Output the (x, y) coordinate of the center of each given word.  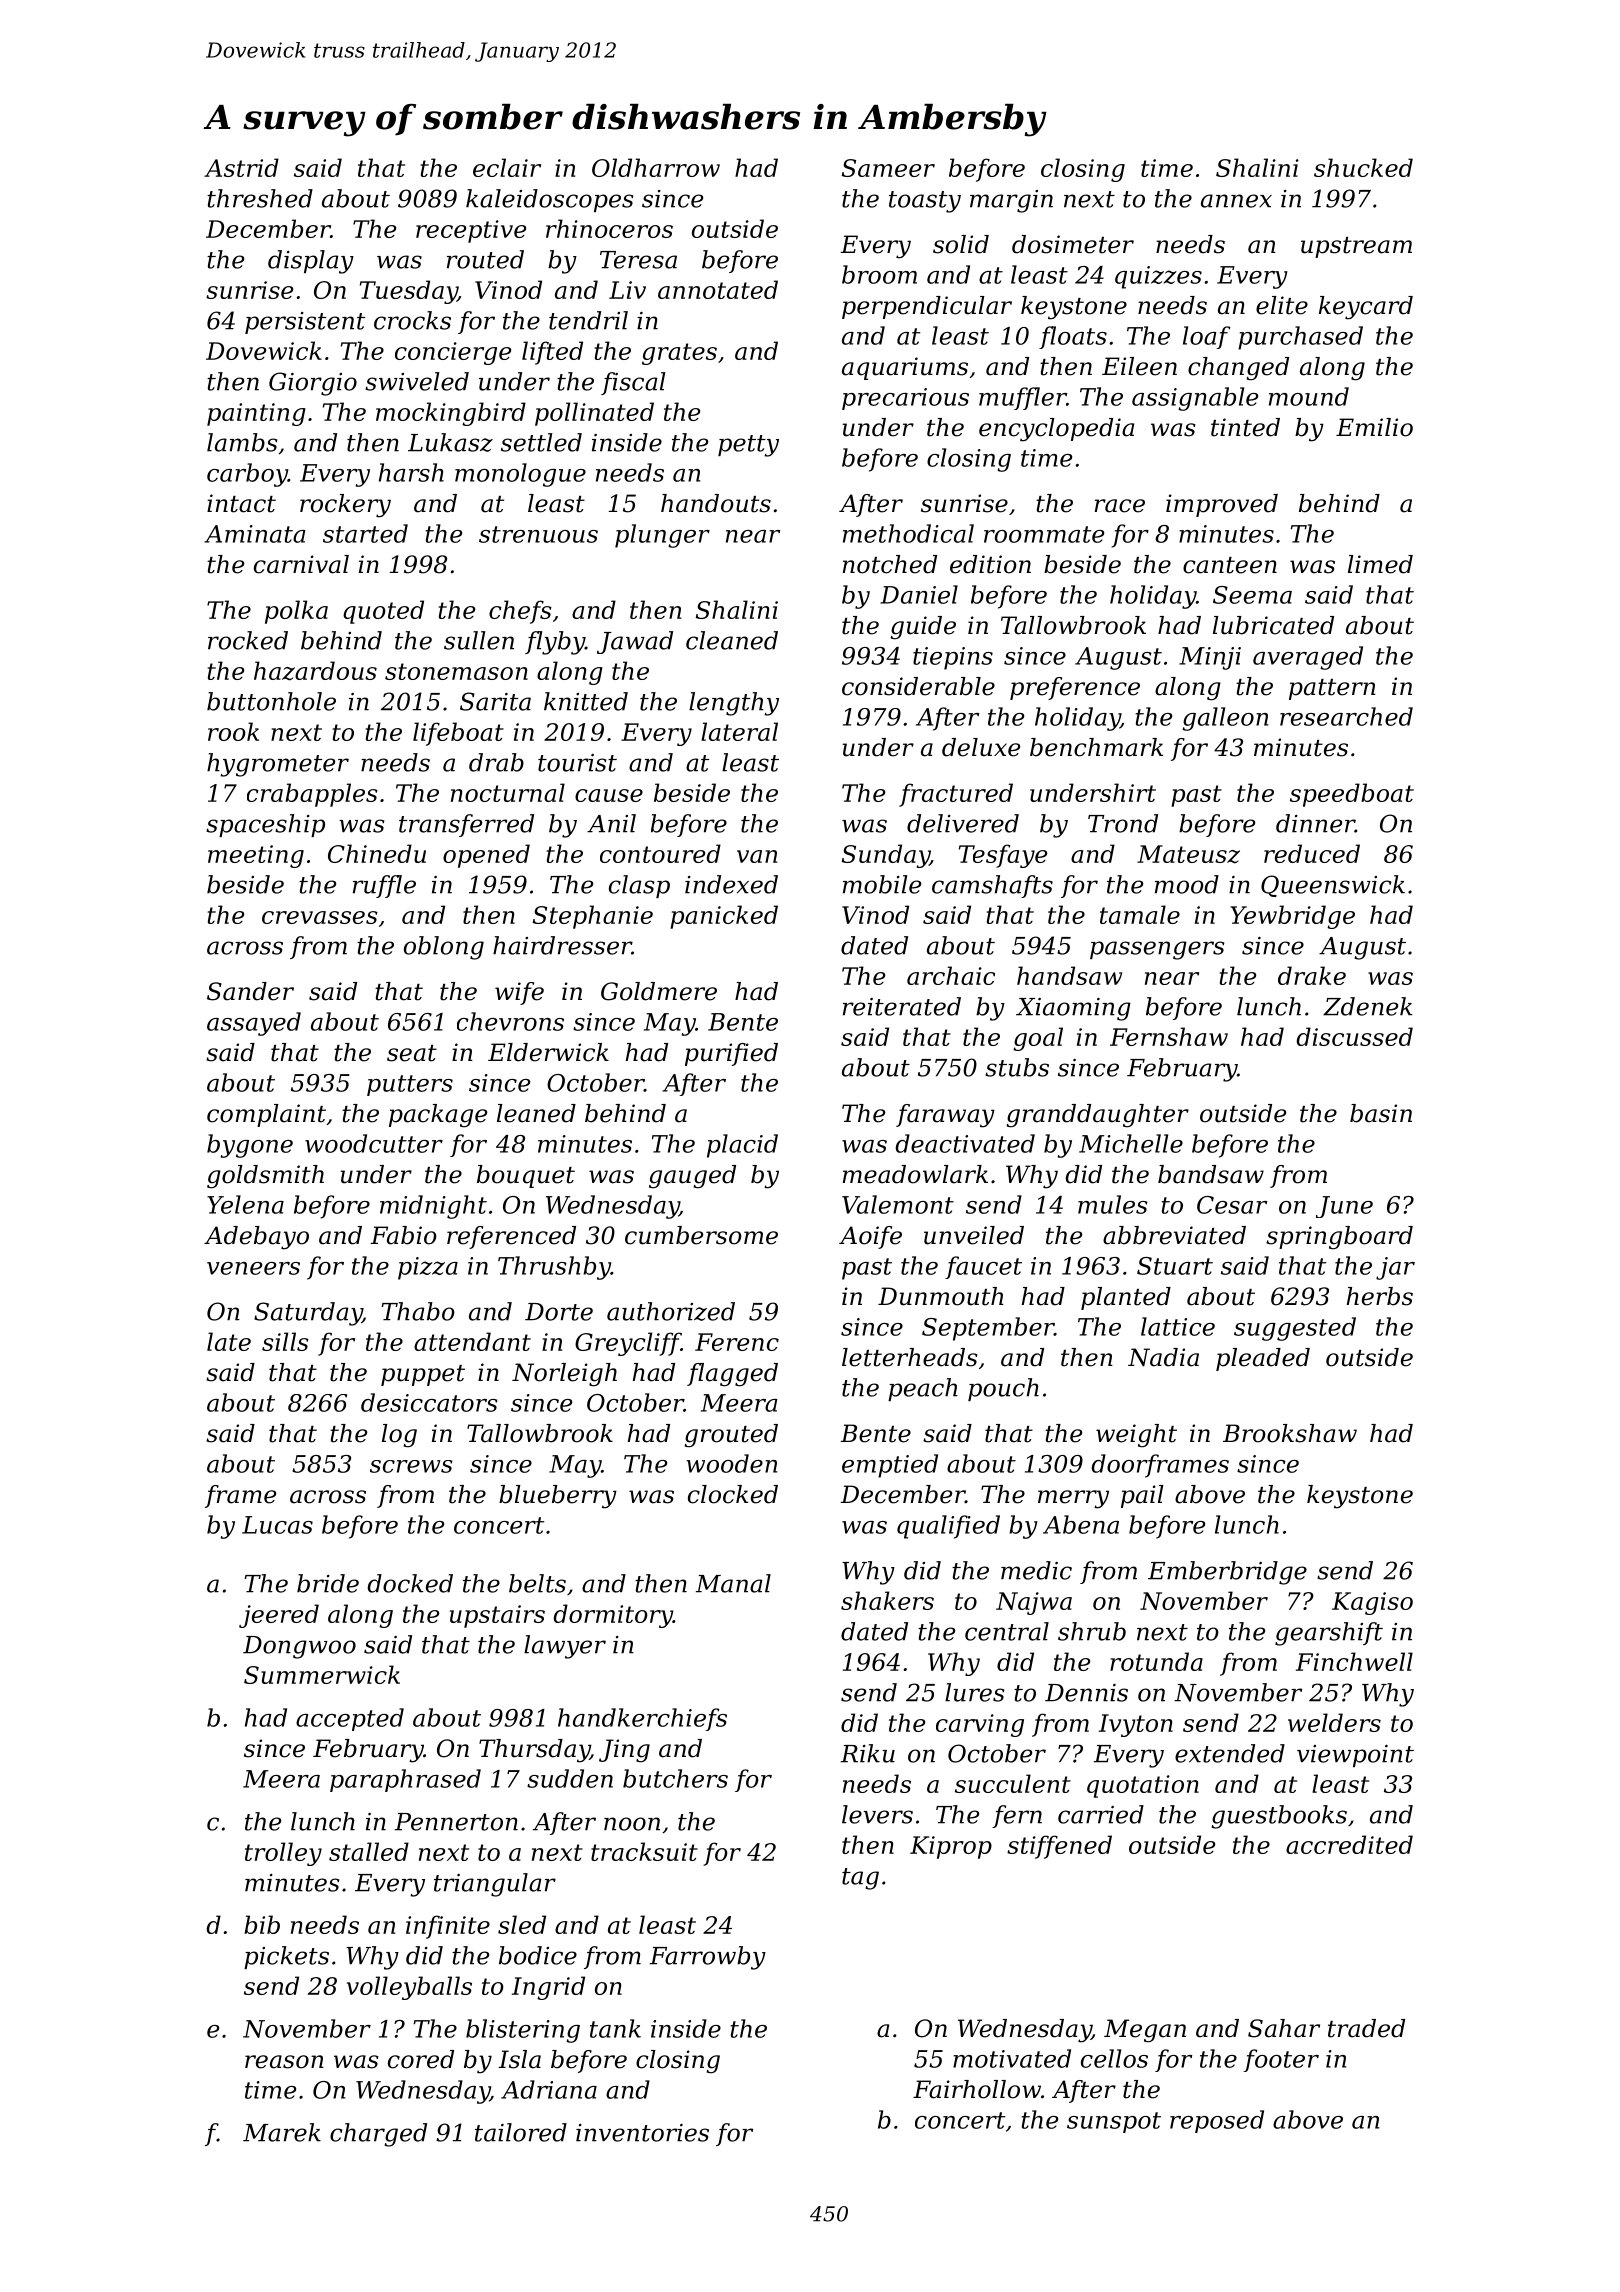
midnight (433, 1207)
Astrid (241, 167)
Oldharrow (656, 167)
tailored (521, 2132)
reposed (1217, 2121)
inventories (642, 2133)
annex (1236, 201)
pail (1142, 1496)
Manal (733, 1583)
